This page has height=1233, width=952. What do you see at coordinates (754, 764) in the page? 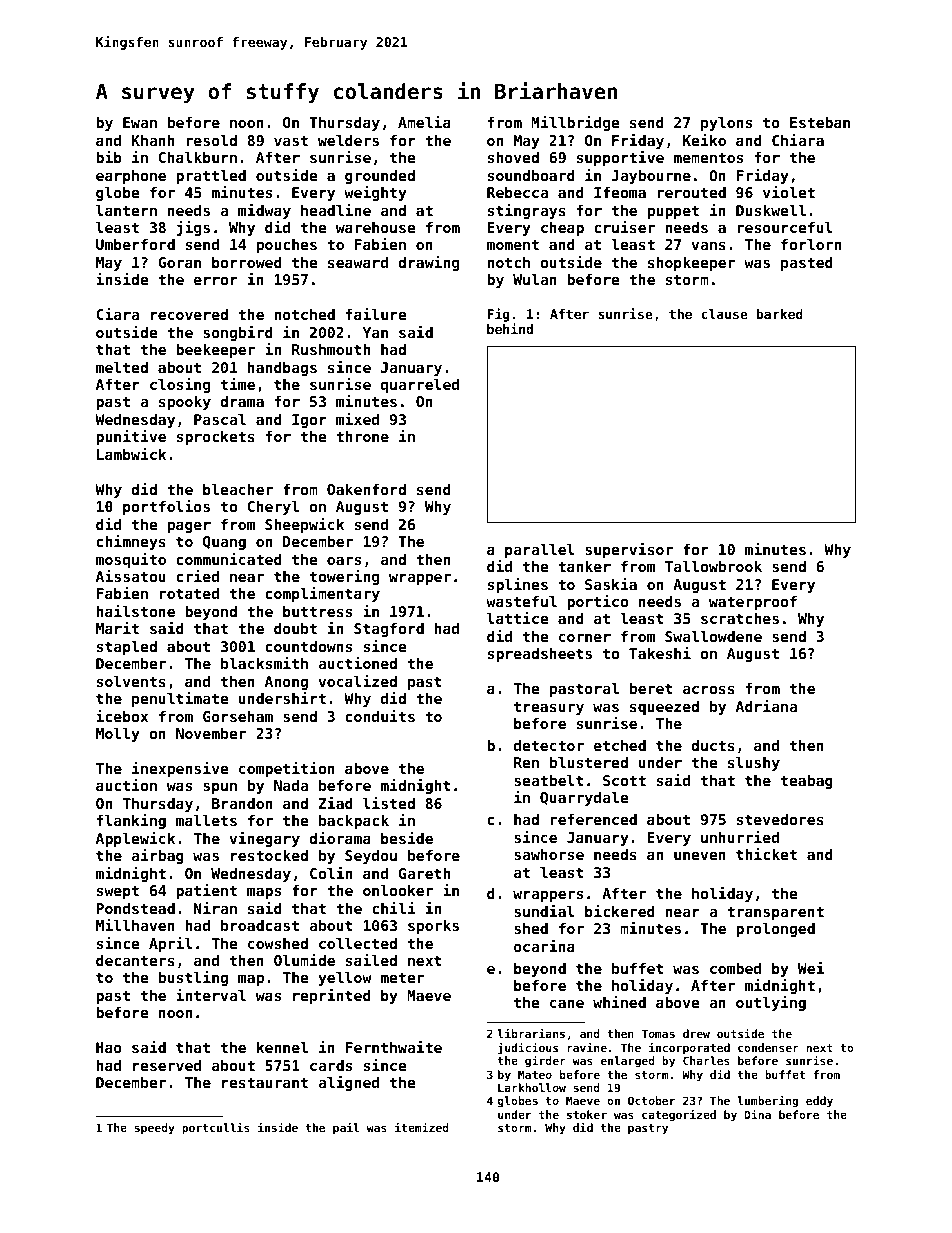
I see `slushy` at bounding box center [754, 764].
